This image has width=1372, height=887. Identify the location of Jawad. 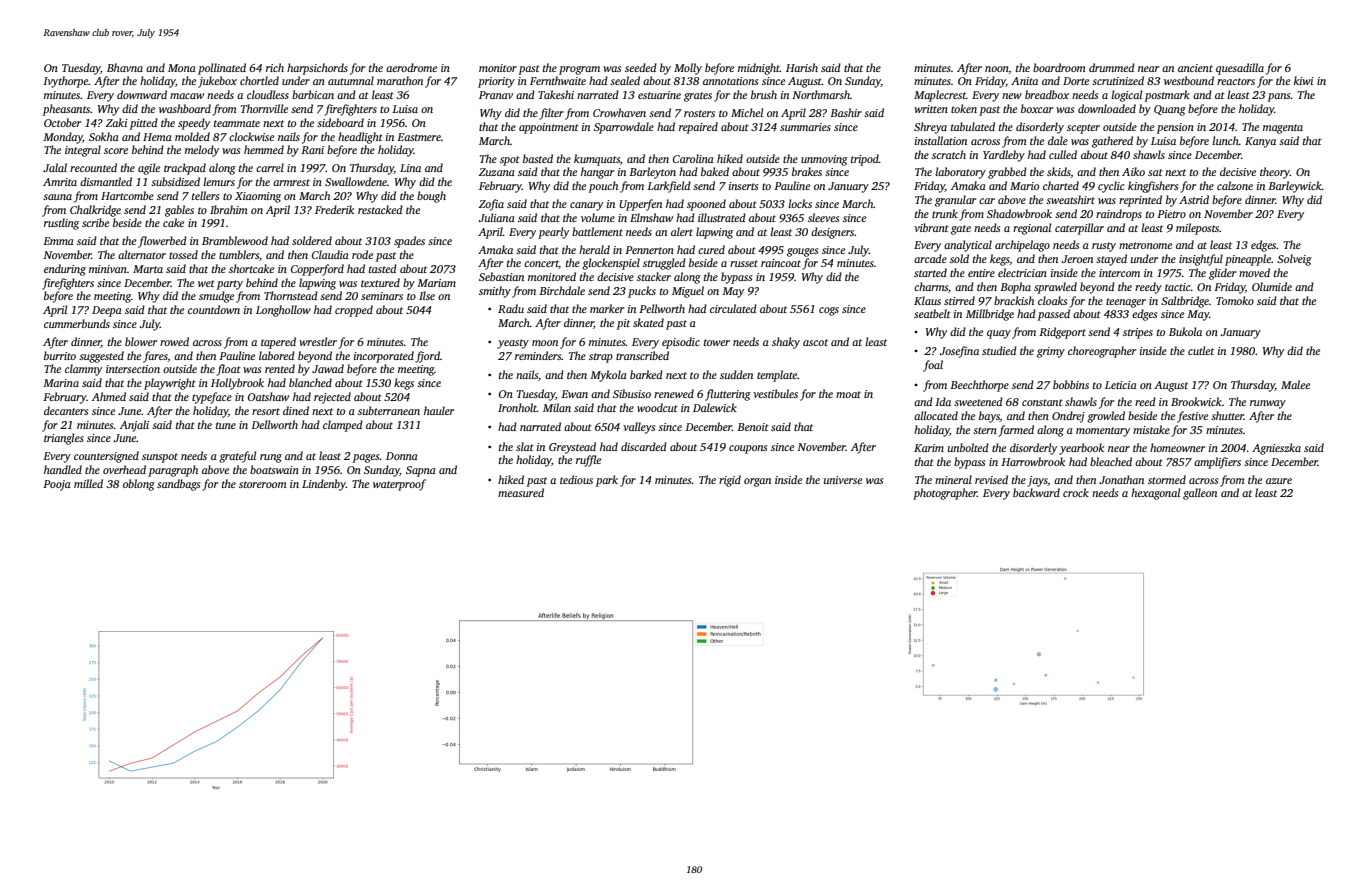
(328, 368).
